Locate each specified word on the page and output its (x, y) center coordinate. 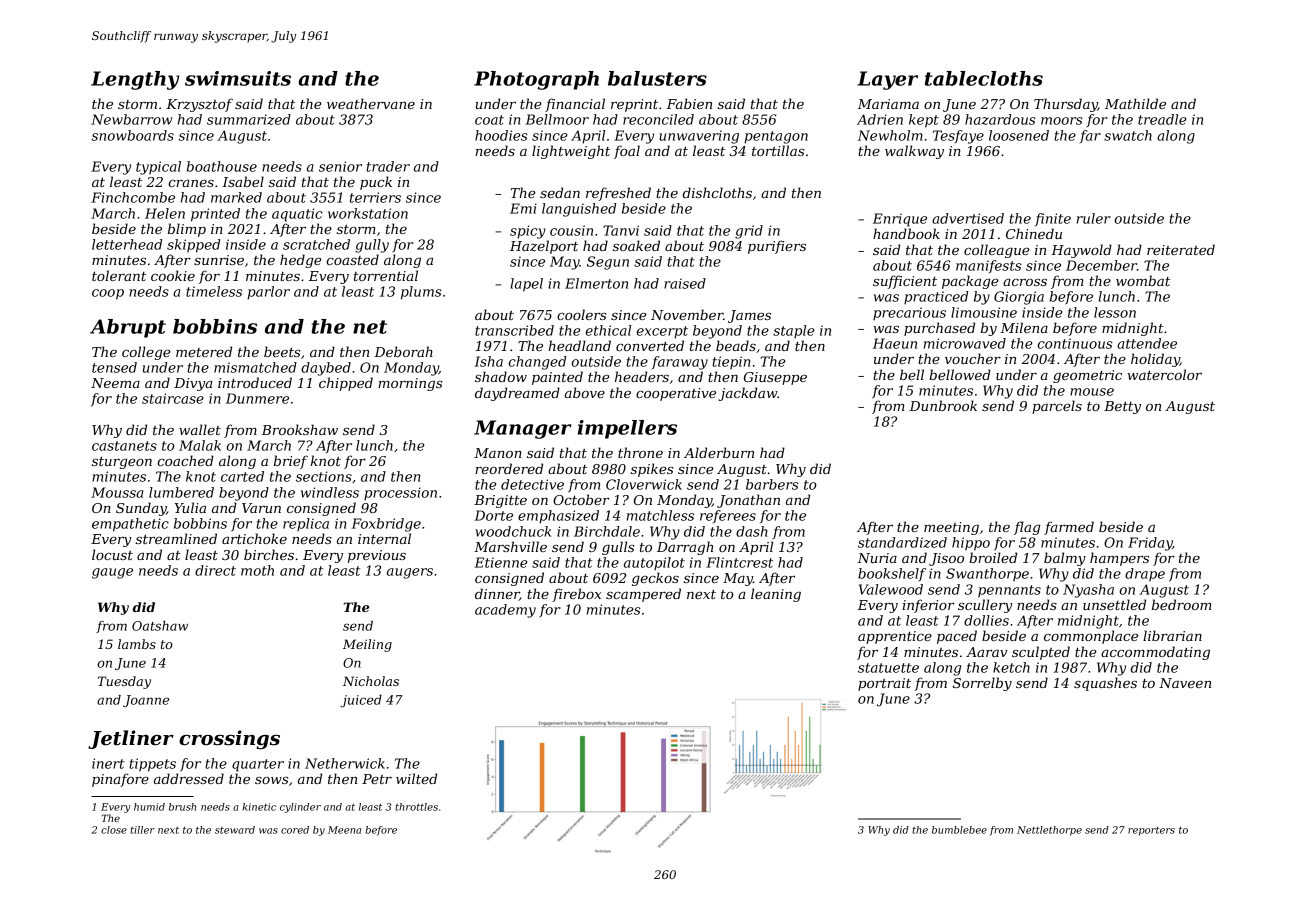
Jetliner (131, 739)
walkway (914, 152)
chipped (346, 384)
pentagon (776, 137)
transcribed (514, 330)
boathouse (222, 166)
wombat (1143, 280)
